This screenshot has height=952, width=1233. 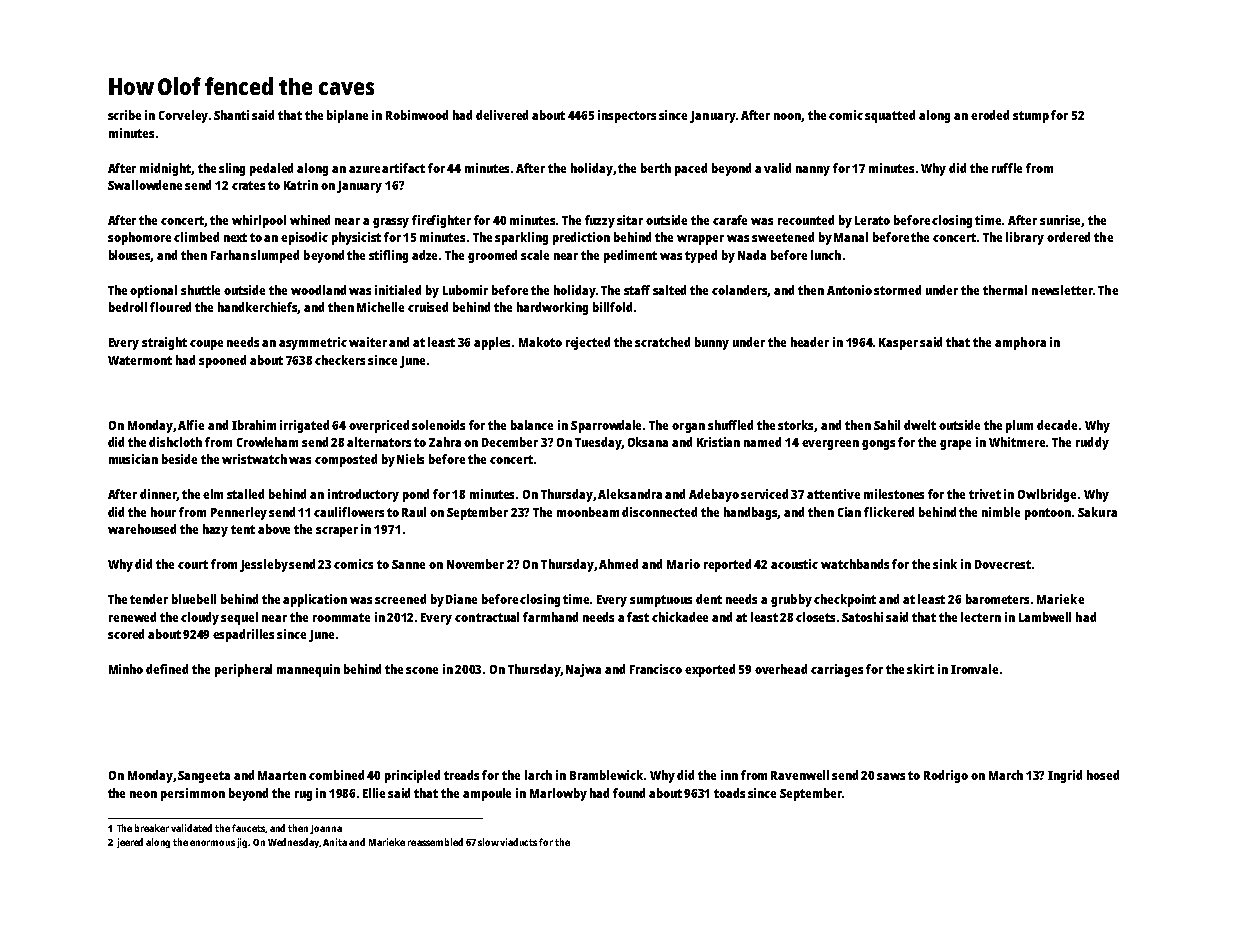 What do you see at coordinates (627, 116) in the screenshot?
I see `inspectors` at bounding box center [627, 116].
